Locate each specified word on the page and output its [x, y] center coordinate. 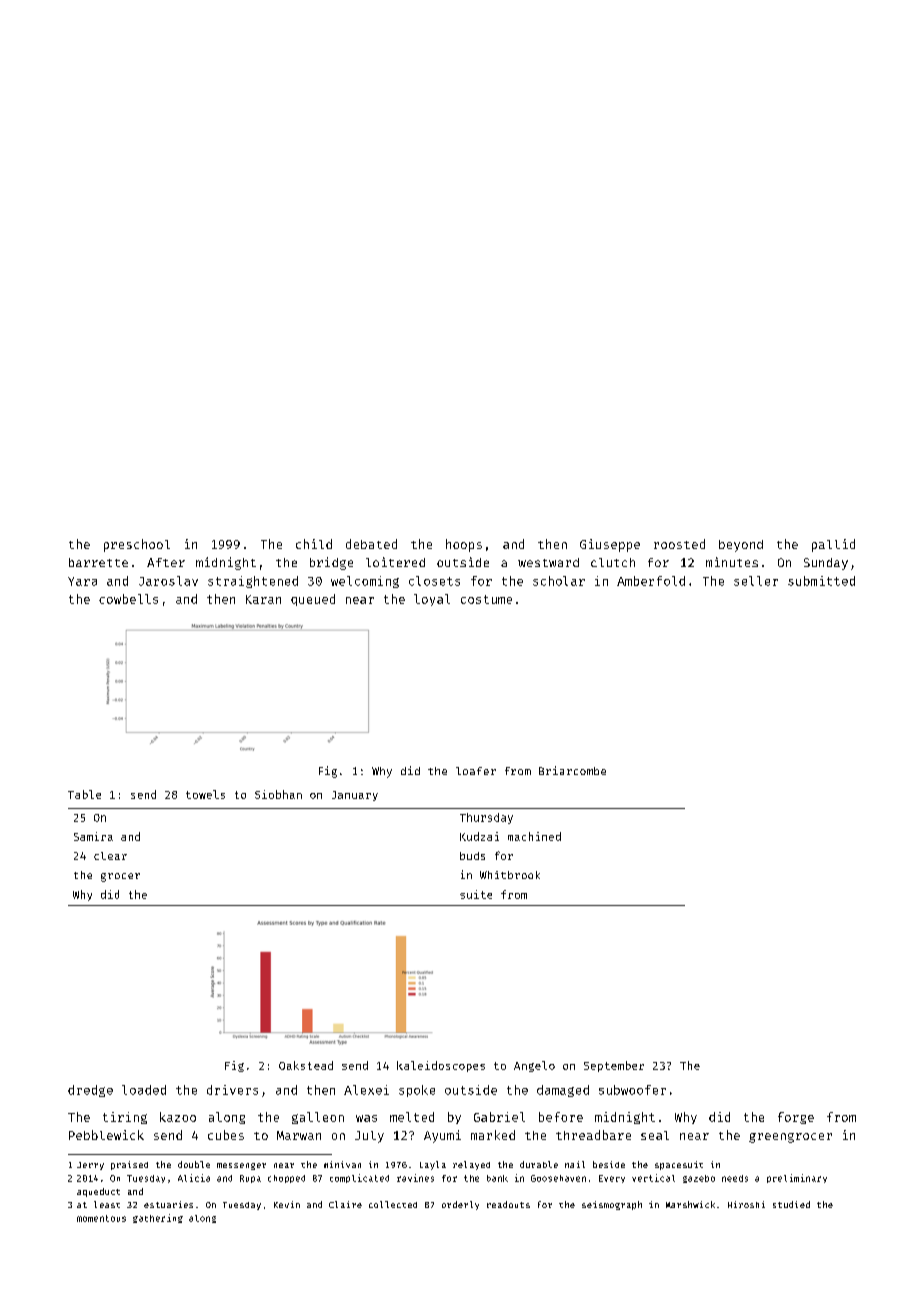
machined [534, 836]
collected [393, 1204]
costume [486, 599]
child [314, 544]
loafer [476, 771]
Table [84, 794]
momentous [101, 1218]
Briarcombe [572, 770]
